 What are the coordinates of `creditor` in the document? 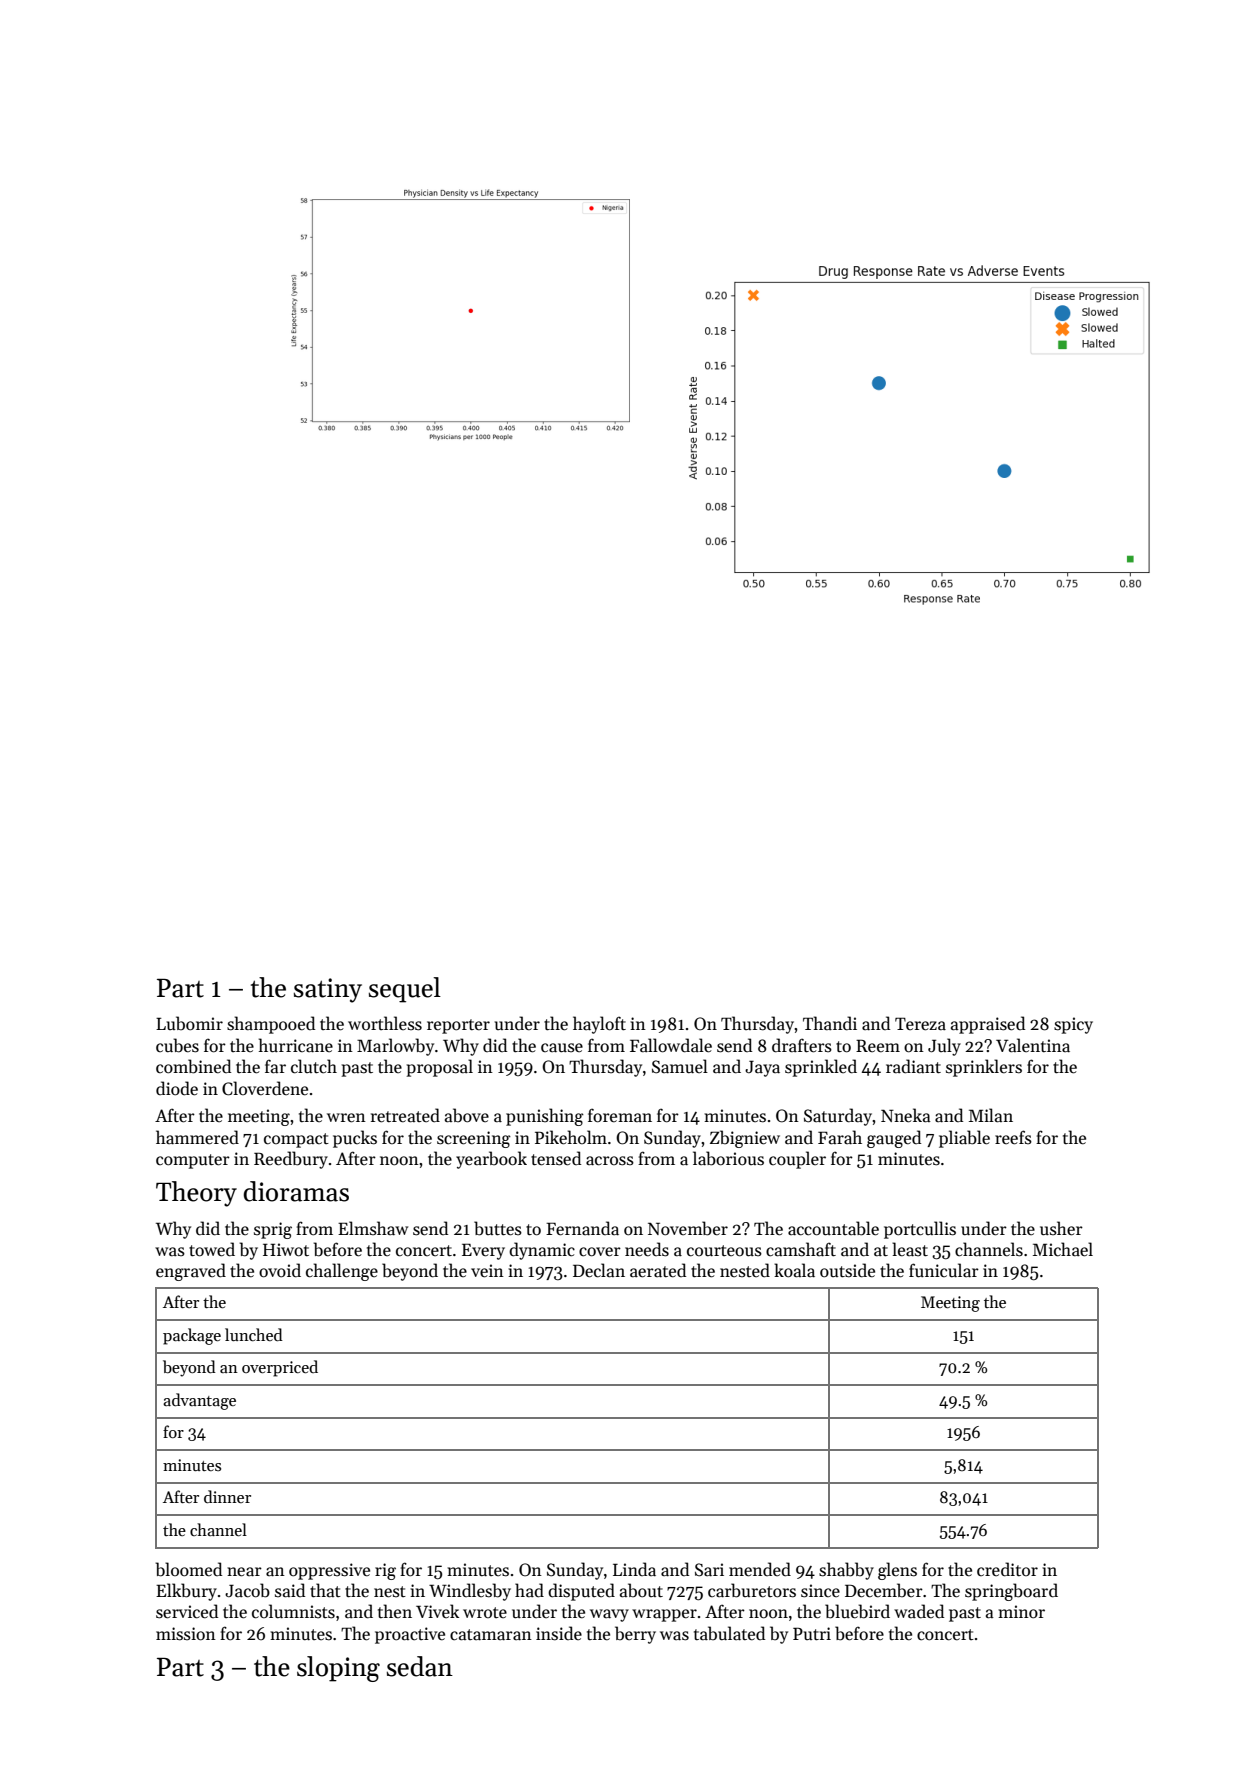 It's located at (1007, 1569).
